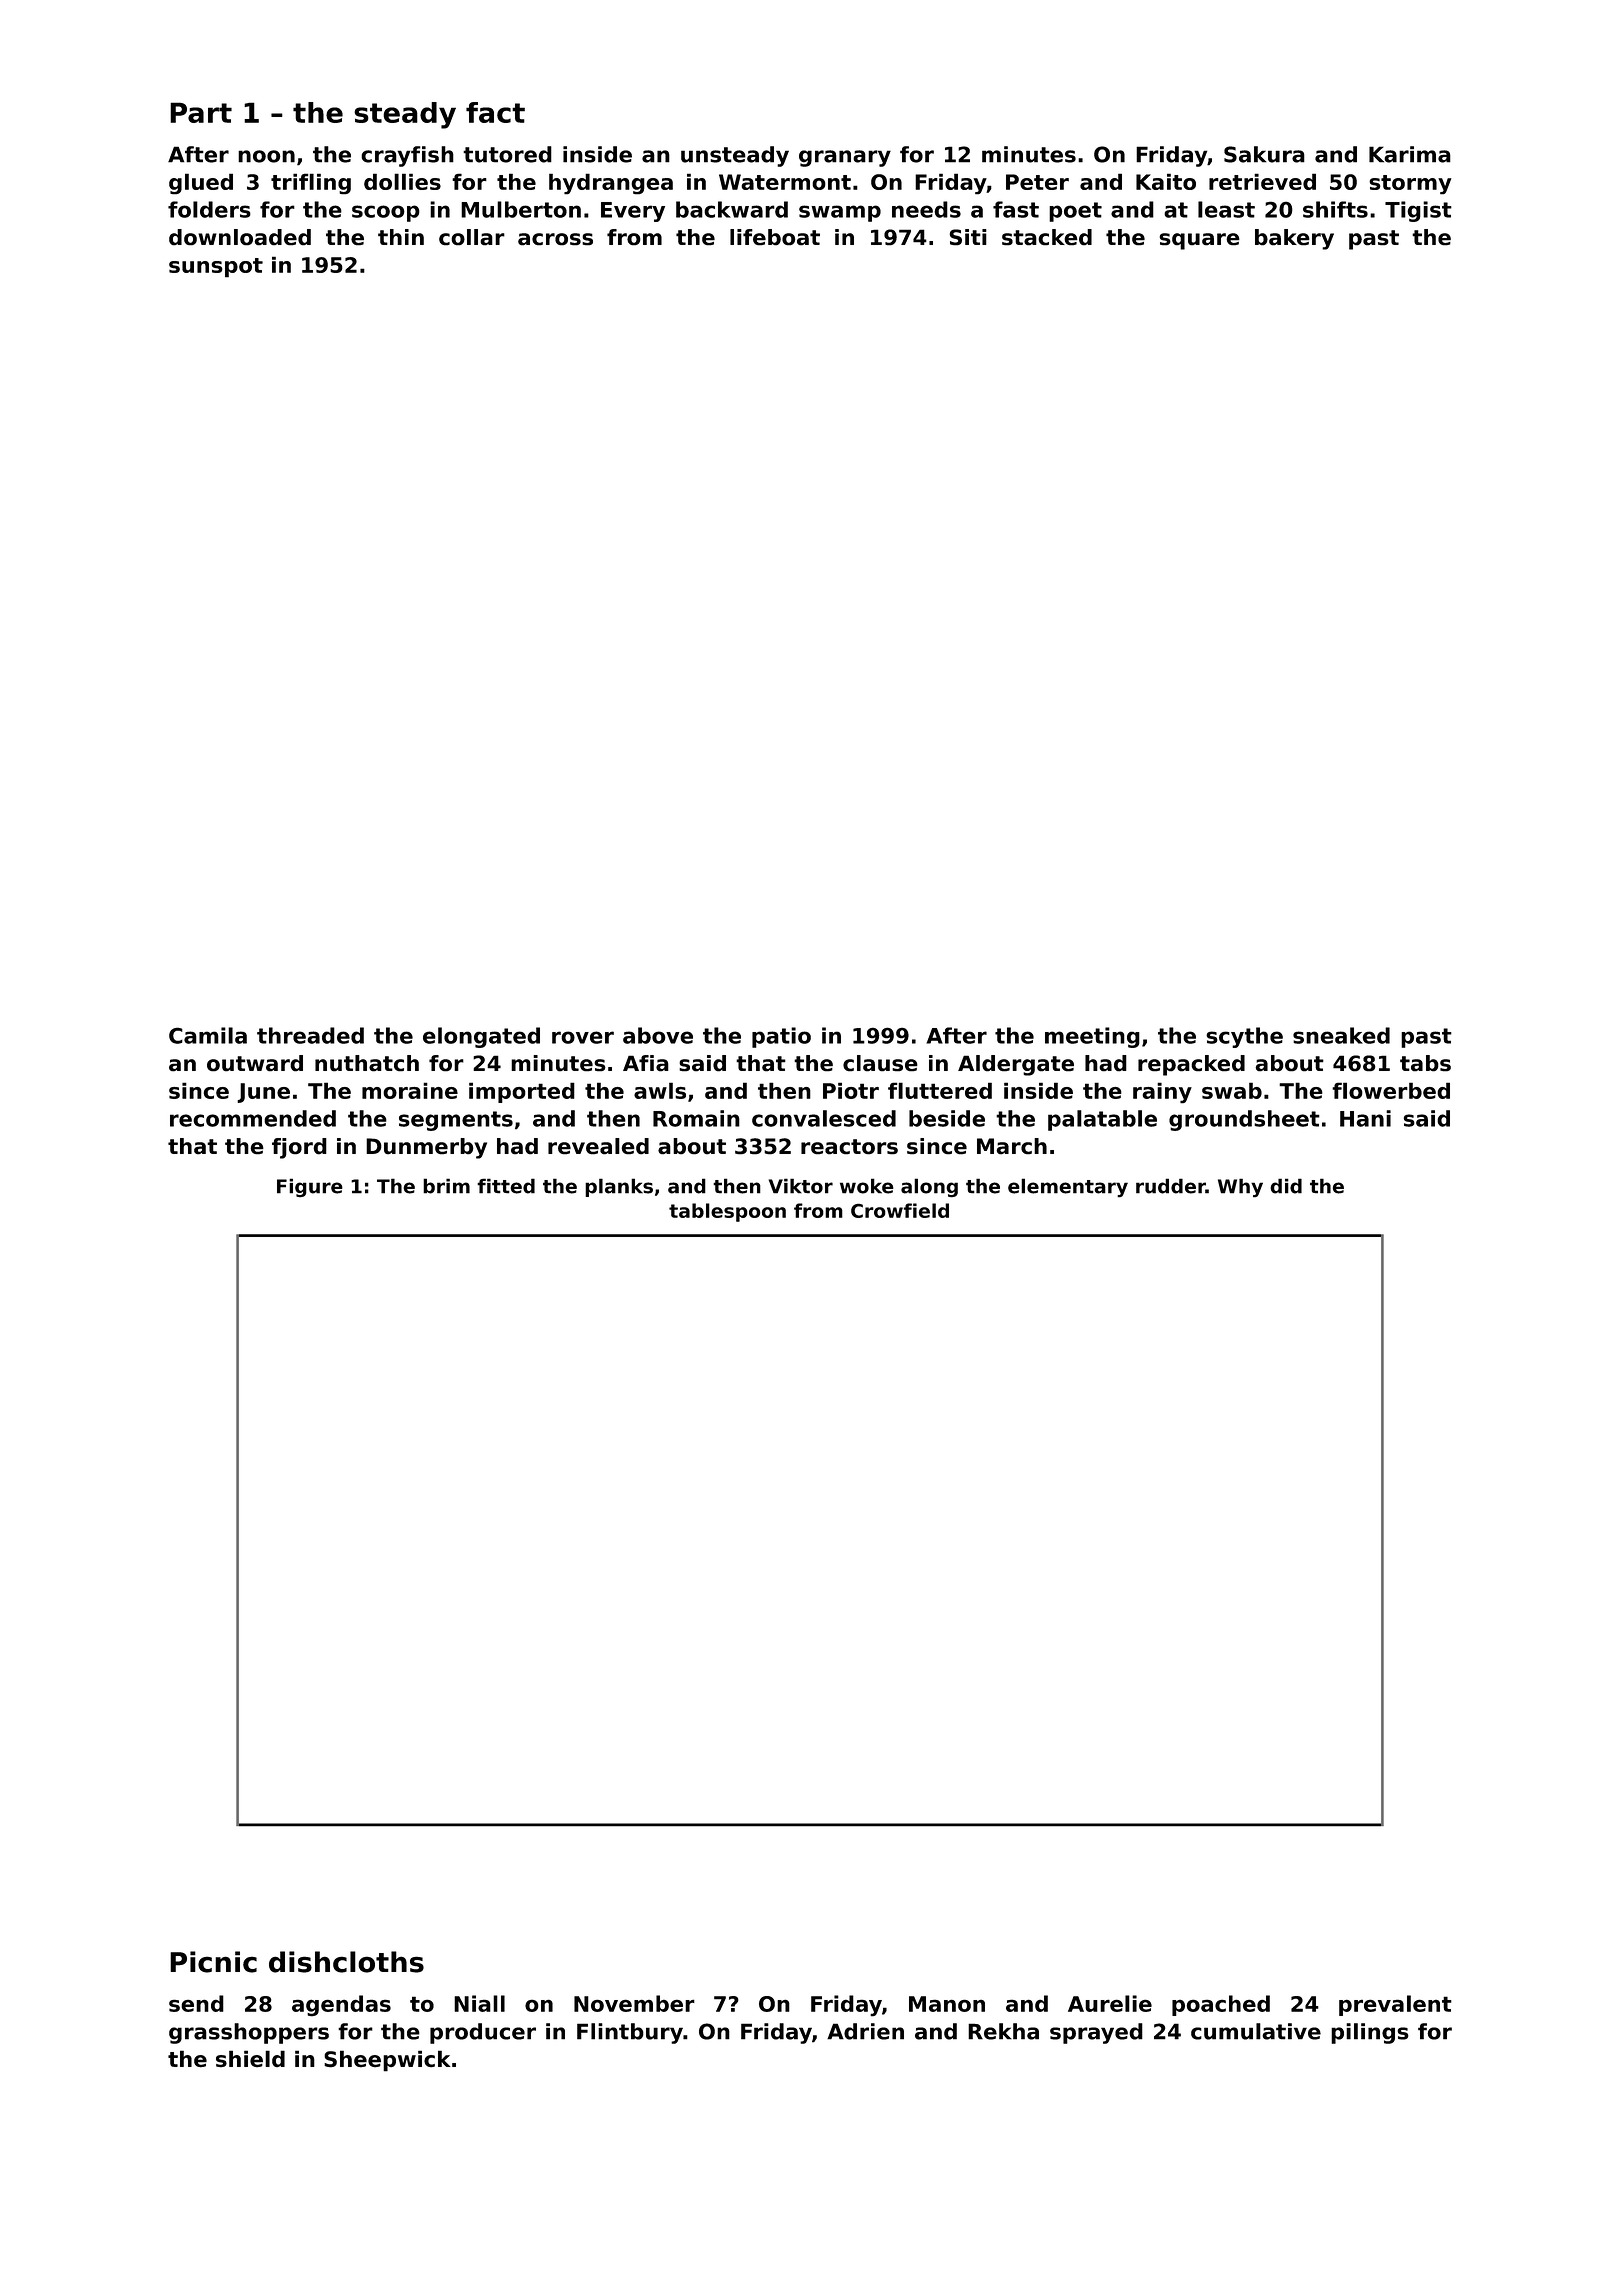 This document has width=1620, height=2292. What do you see at coordinates (658, 1035) in the document?
I see `above` at bounding box center [658, 1035].
